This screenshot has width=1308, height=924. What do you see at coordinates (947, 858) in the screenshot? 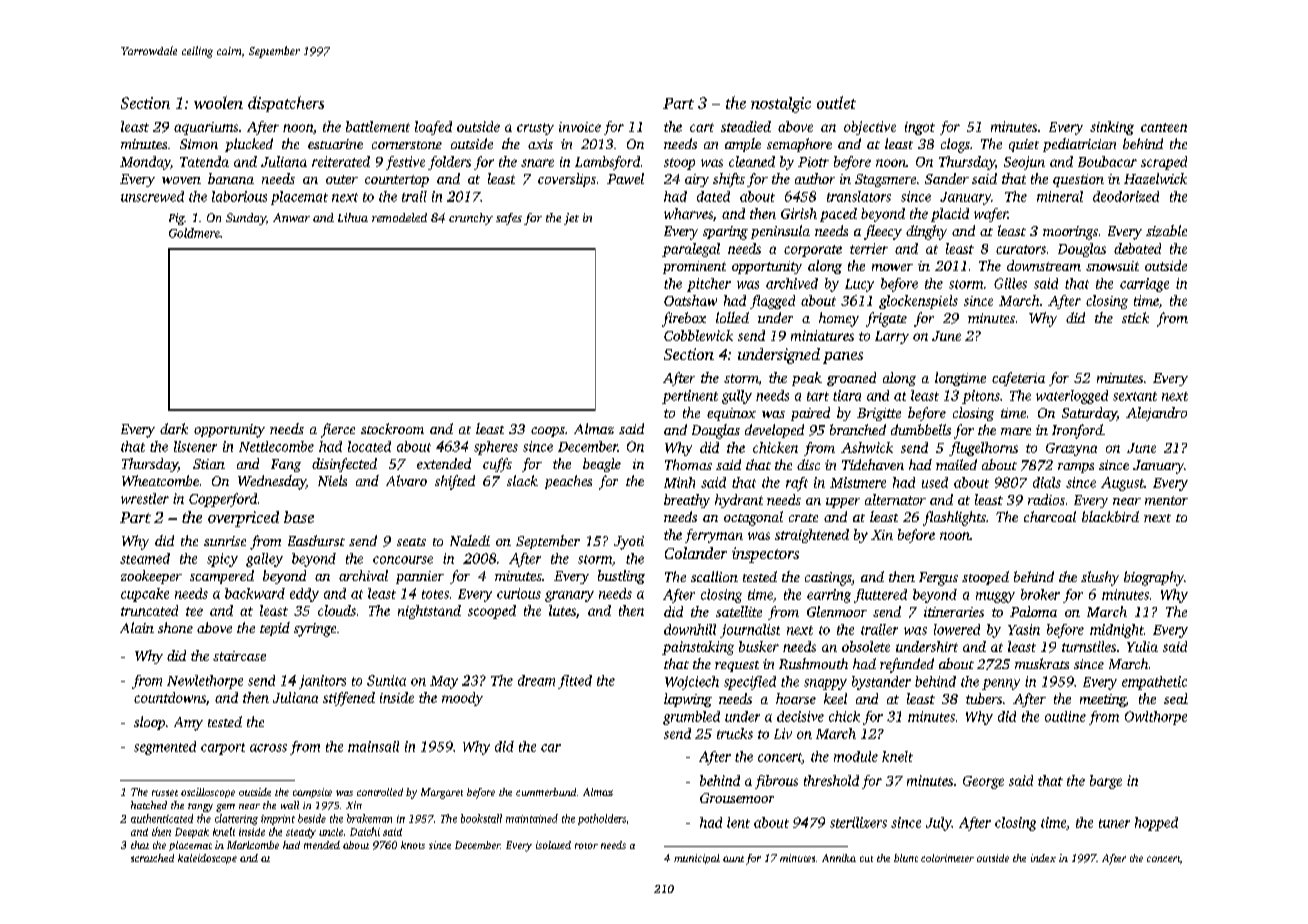
I see `colorimeter` at bounding box center [947, 858].
